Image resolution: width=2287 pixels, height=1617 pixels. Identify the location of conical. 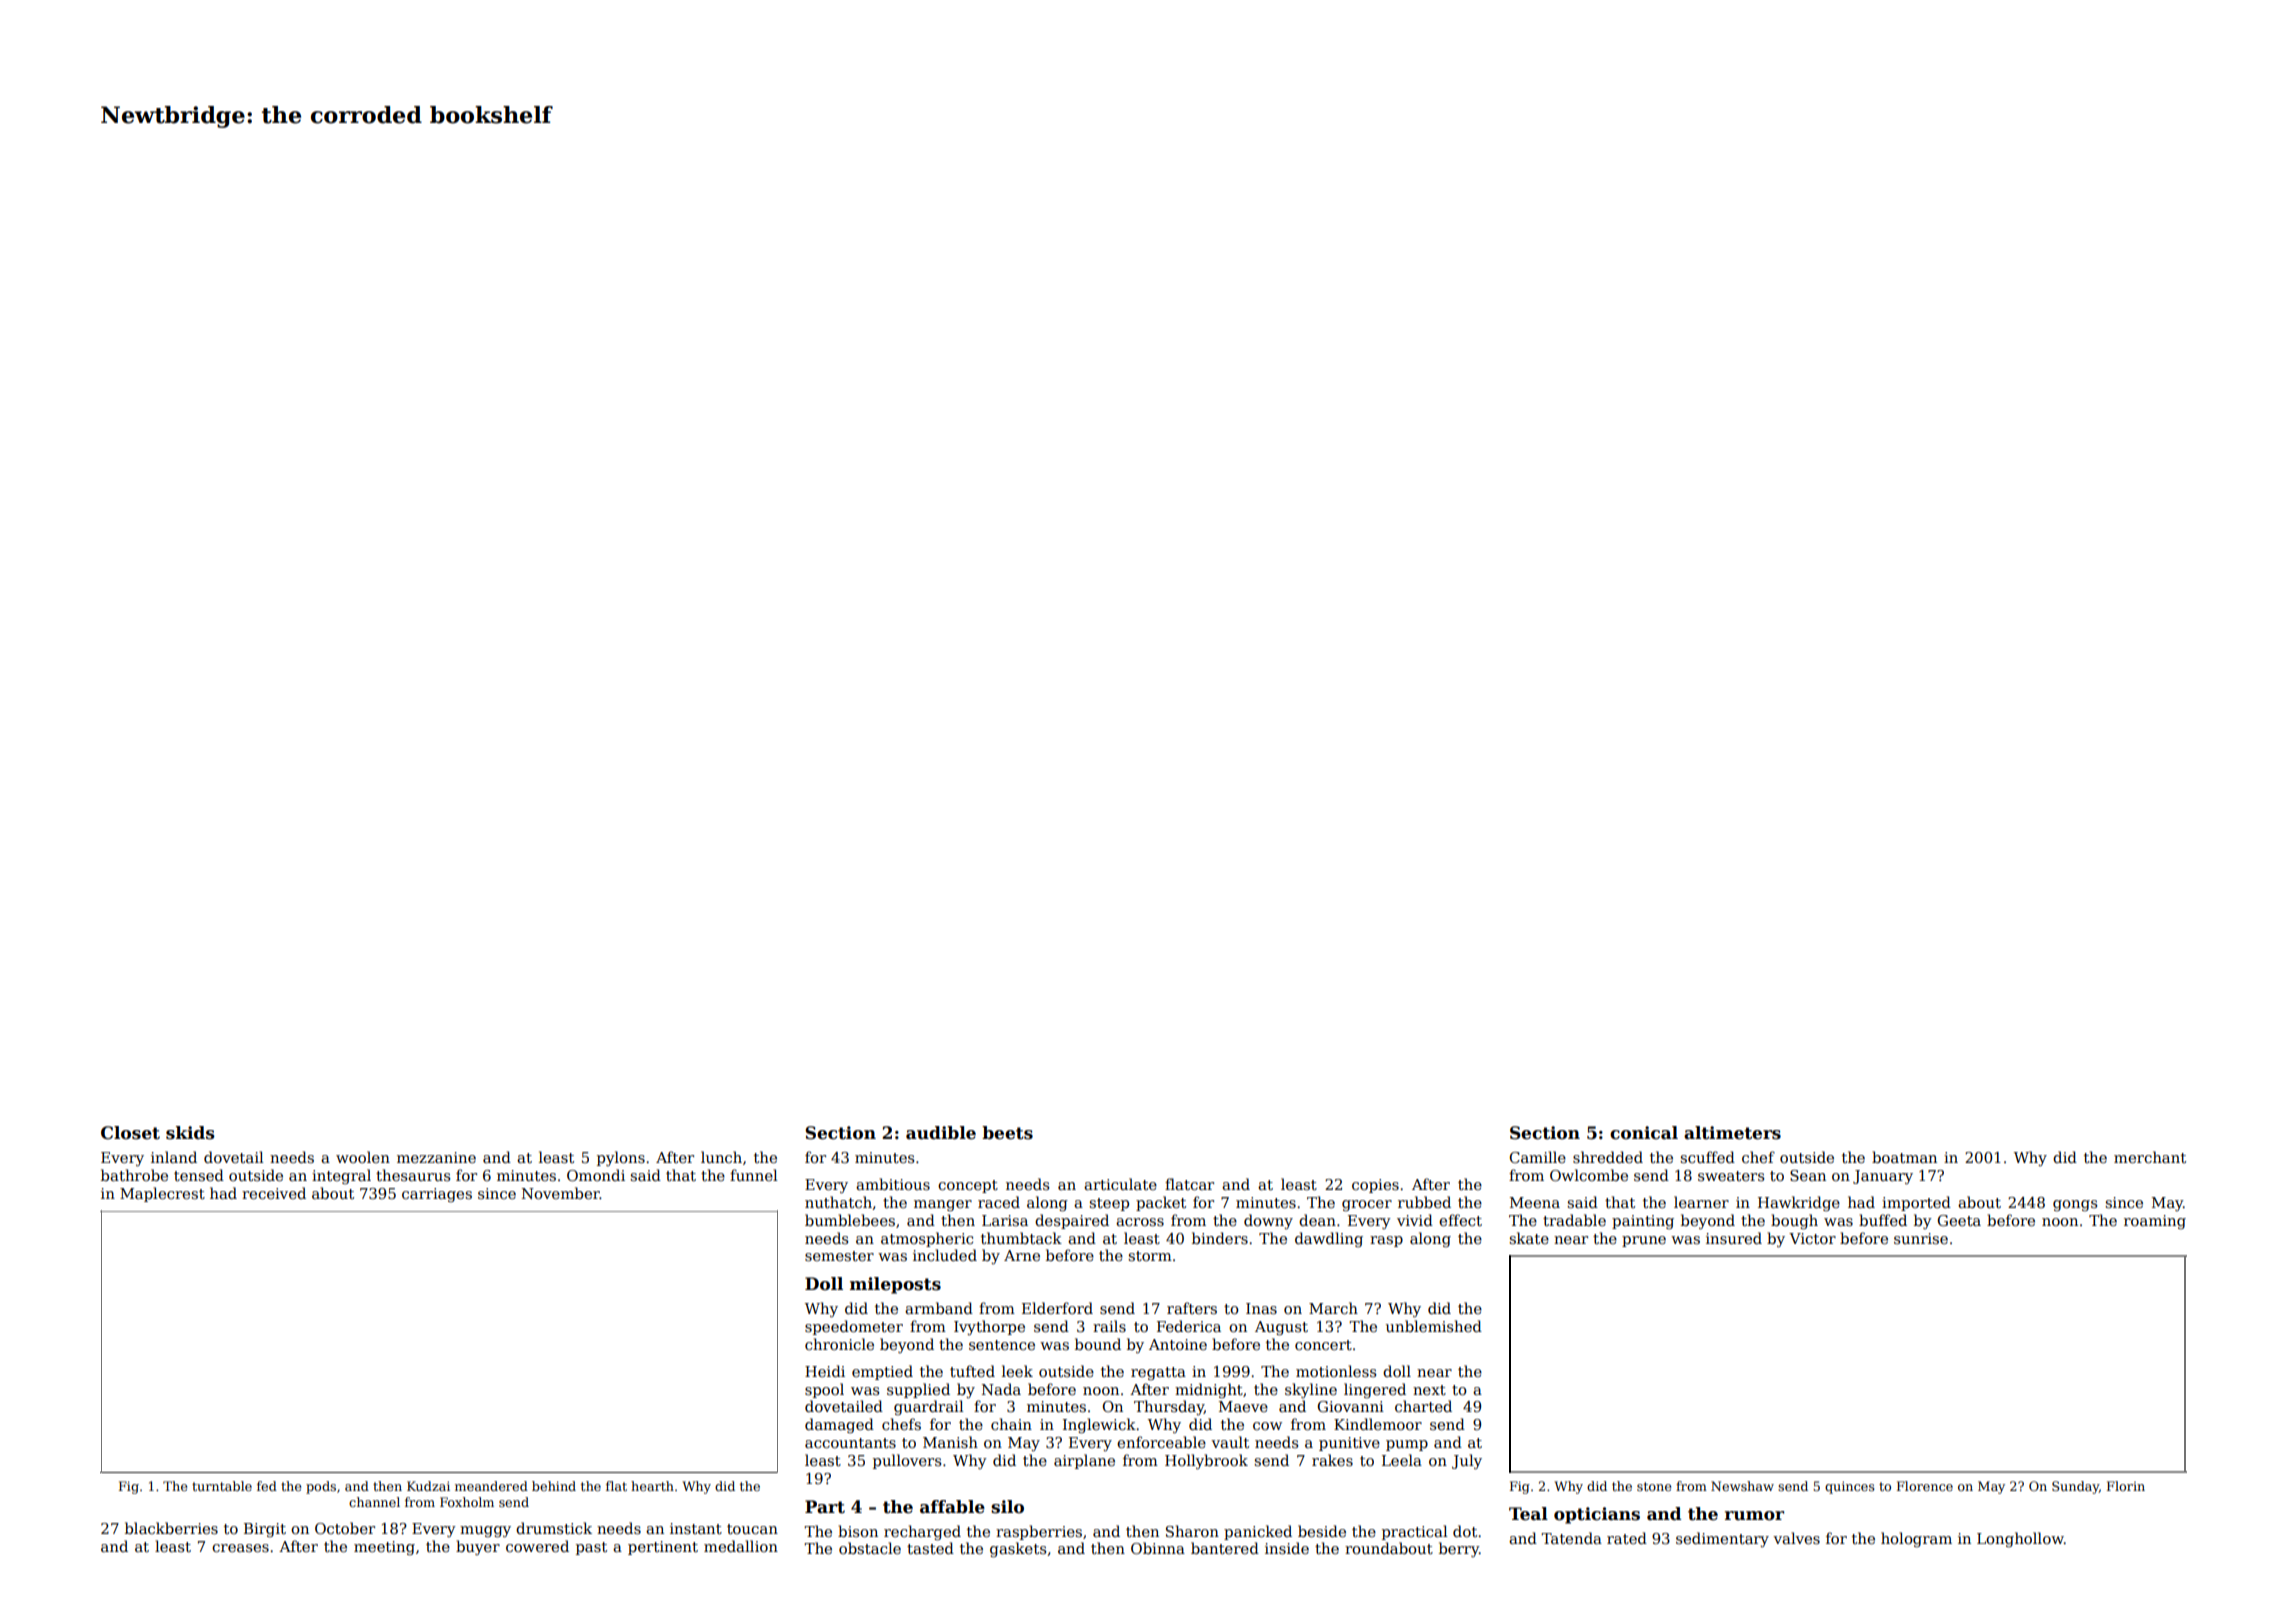
(1644, 1133).
